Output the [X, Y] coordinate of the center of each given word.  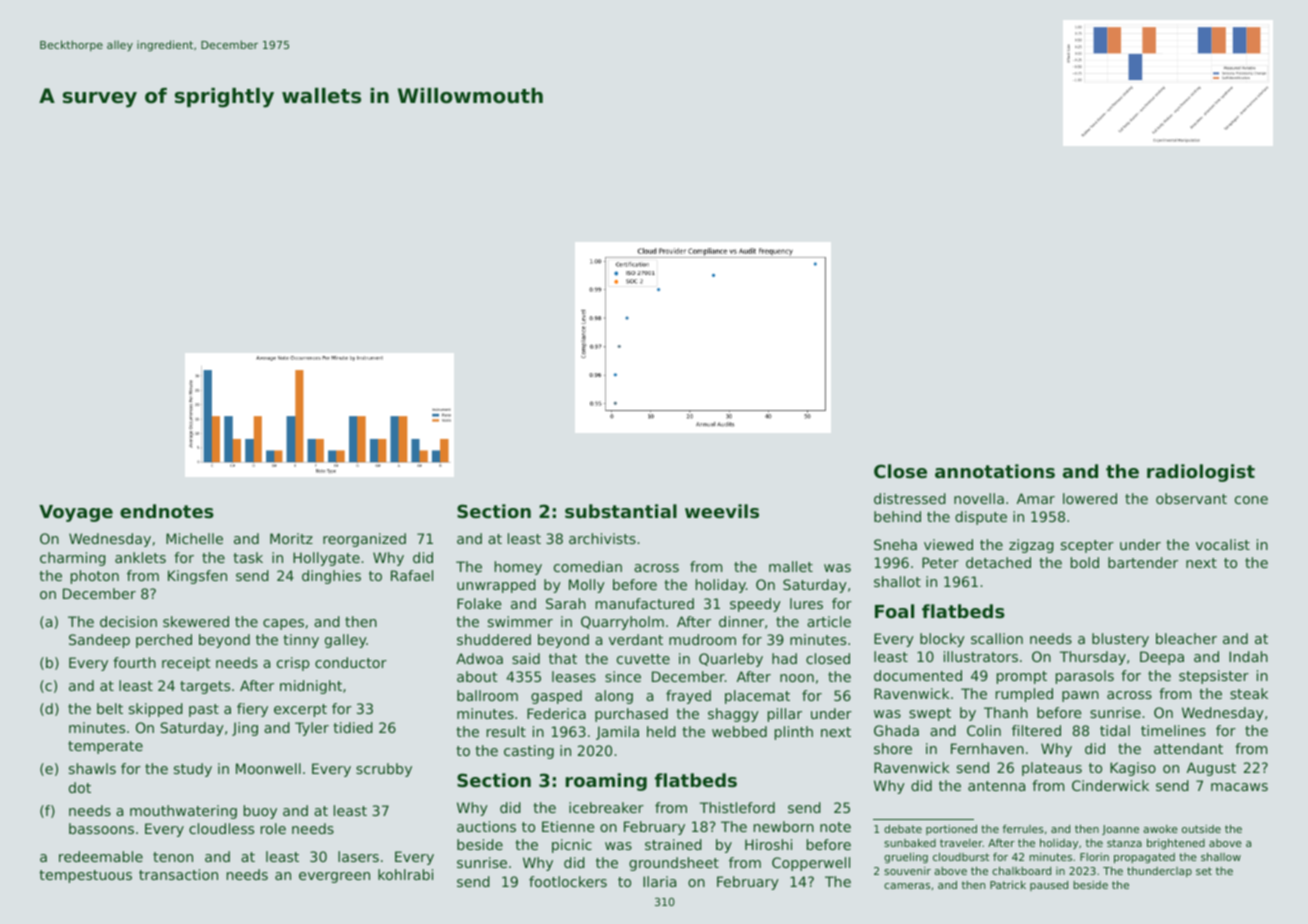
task [248, 557]
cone [1251, 500]
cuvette [643, 659]
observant [1191, 498]
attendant [1188, 748]
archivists [602, 538]
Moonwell [268, 768]
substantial [621, 511]
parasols [1085, 677]
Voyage [76, 513]
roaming [606, 782]
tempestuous [85, 876]
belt [110, 708]
